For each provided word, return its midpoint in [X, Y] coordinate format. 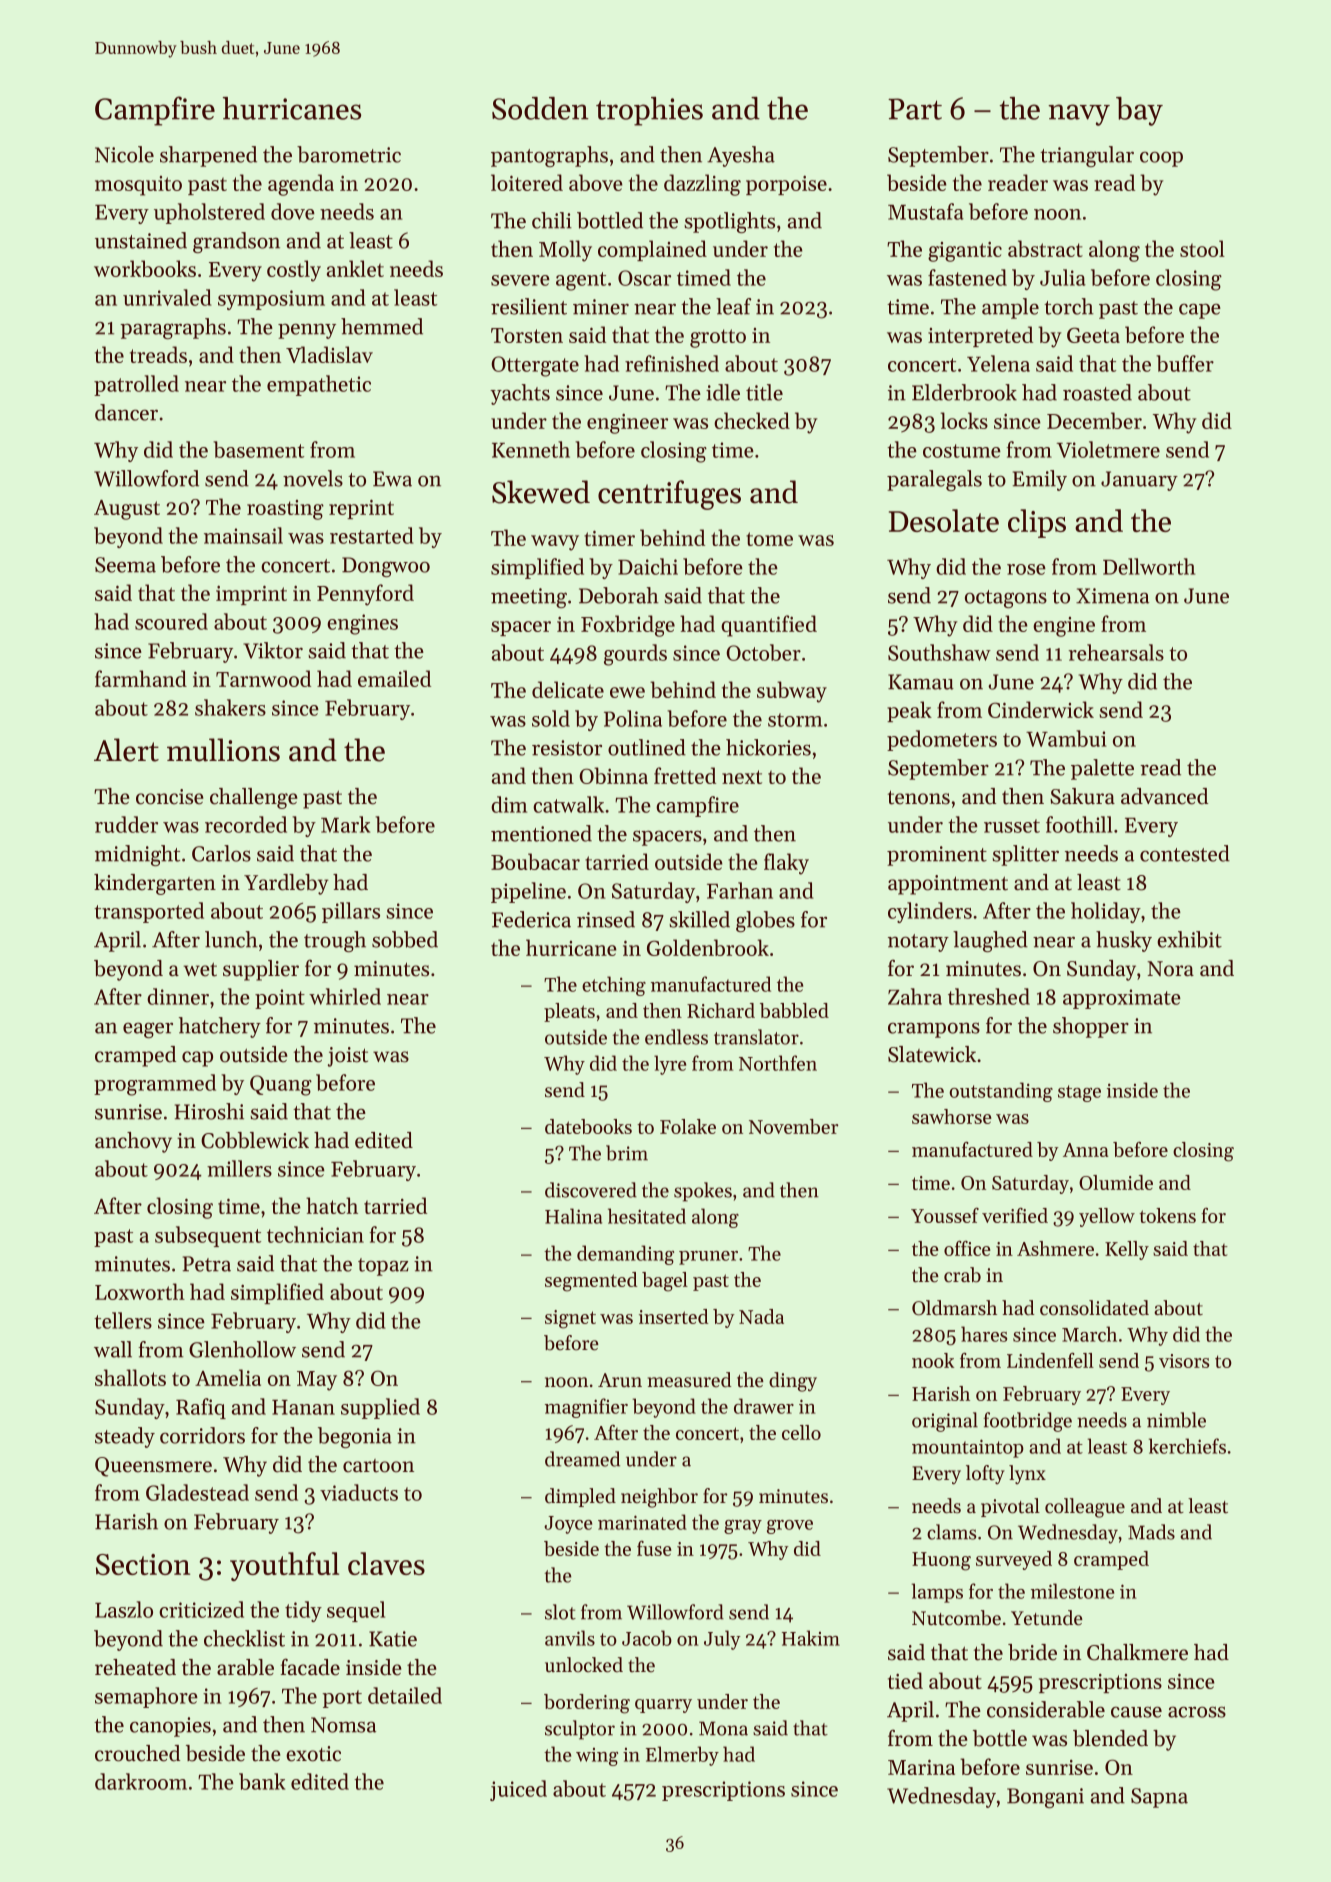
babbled [794, 1010]
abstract [1045, 248]
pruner [708, 1258]
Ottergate [535, 366]
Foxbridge [628, 626]
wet [200, 970]
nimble [1176, 1420]
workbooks [145, 268]
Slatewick [932, 1054]
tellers [123, 1320]
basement [258, 449]
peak [909, 711]
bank [262, 1781]
